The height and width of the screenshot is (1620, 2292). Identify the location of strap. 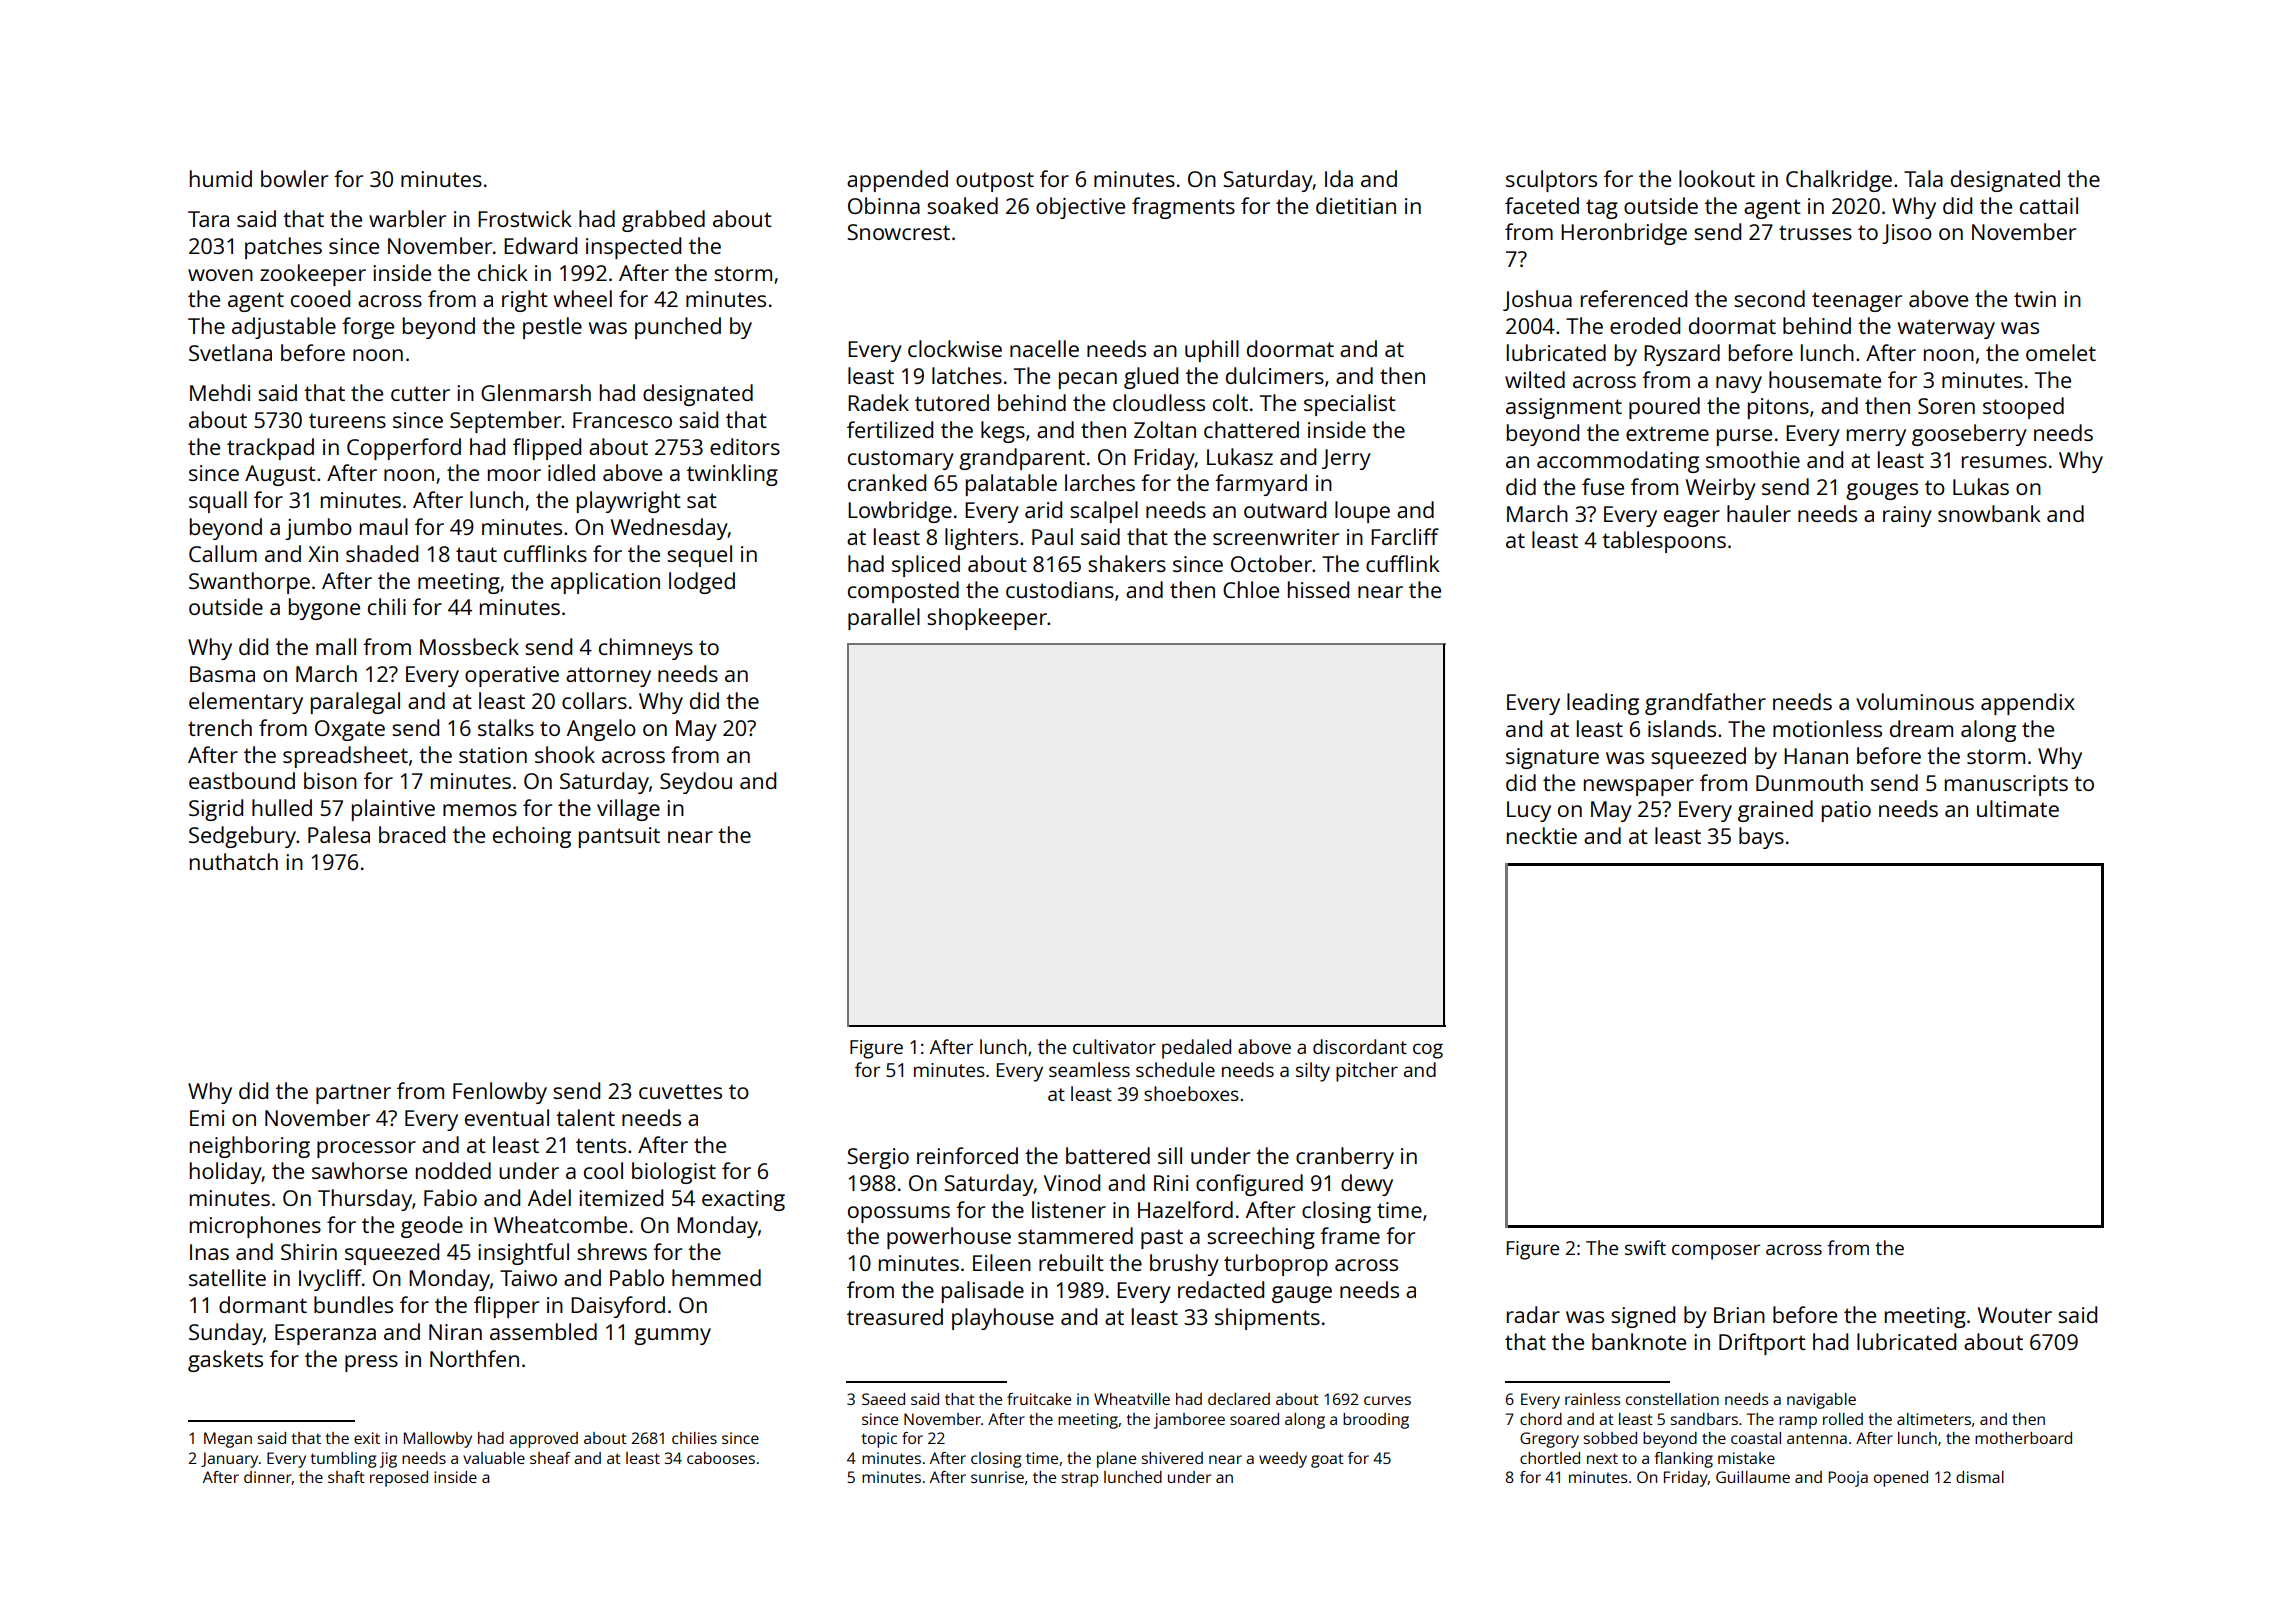
(1080, 1479).
